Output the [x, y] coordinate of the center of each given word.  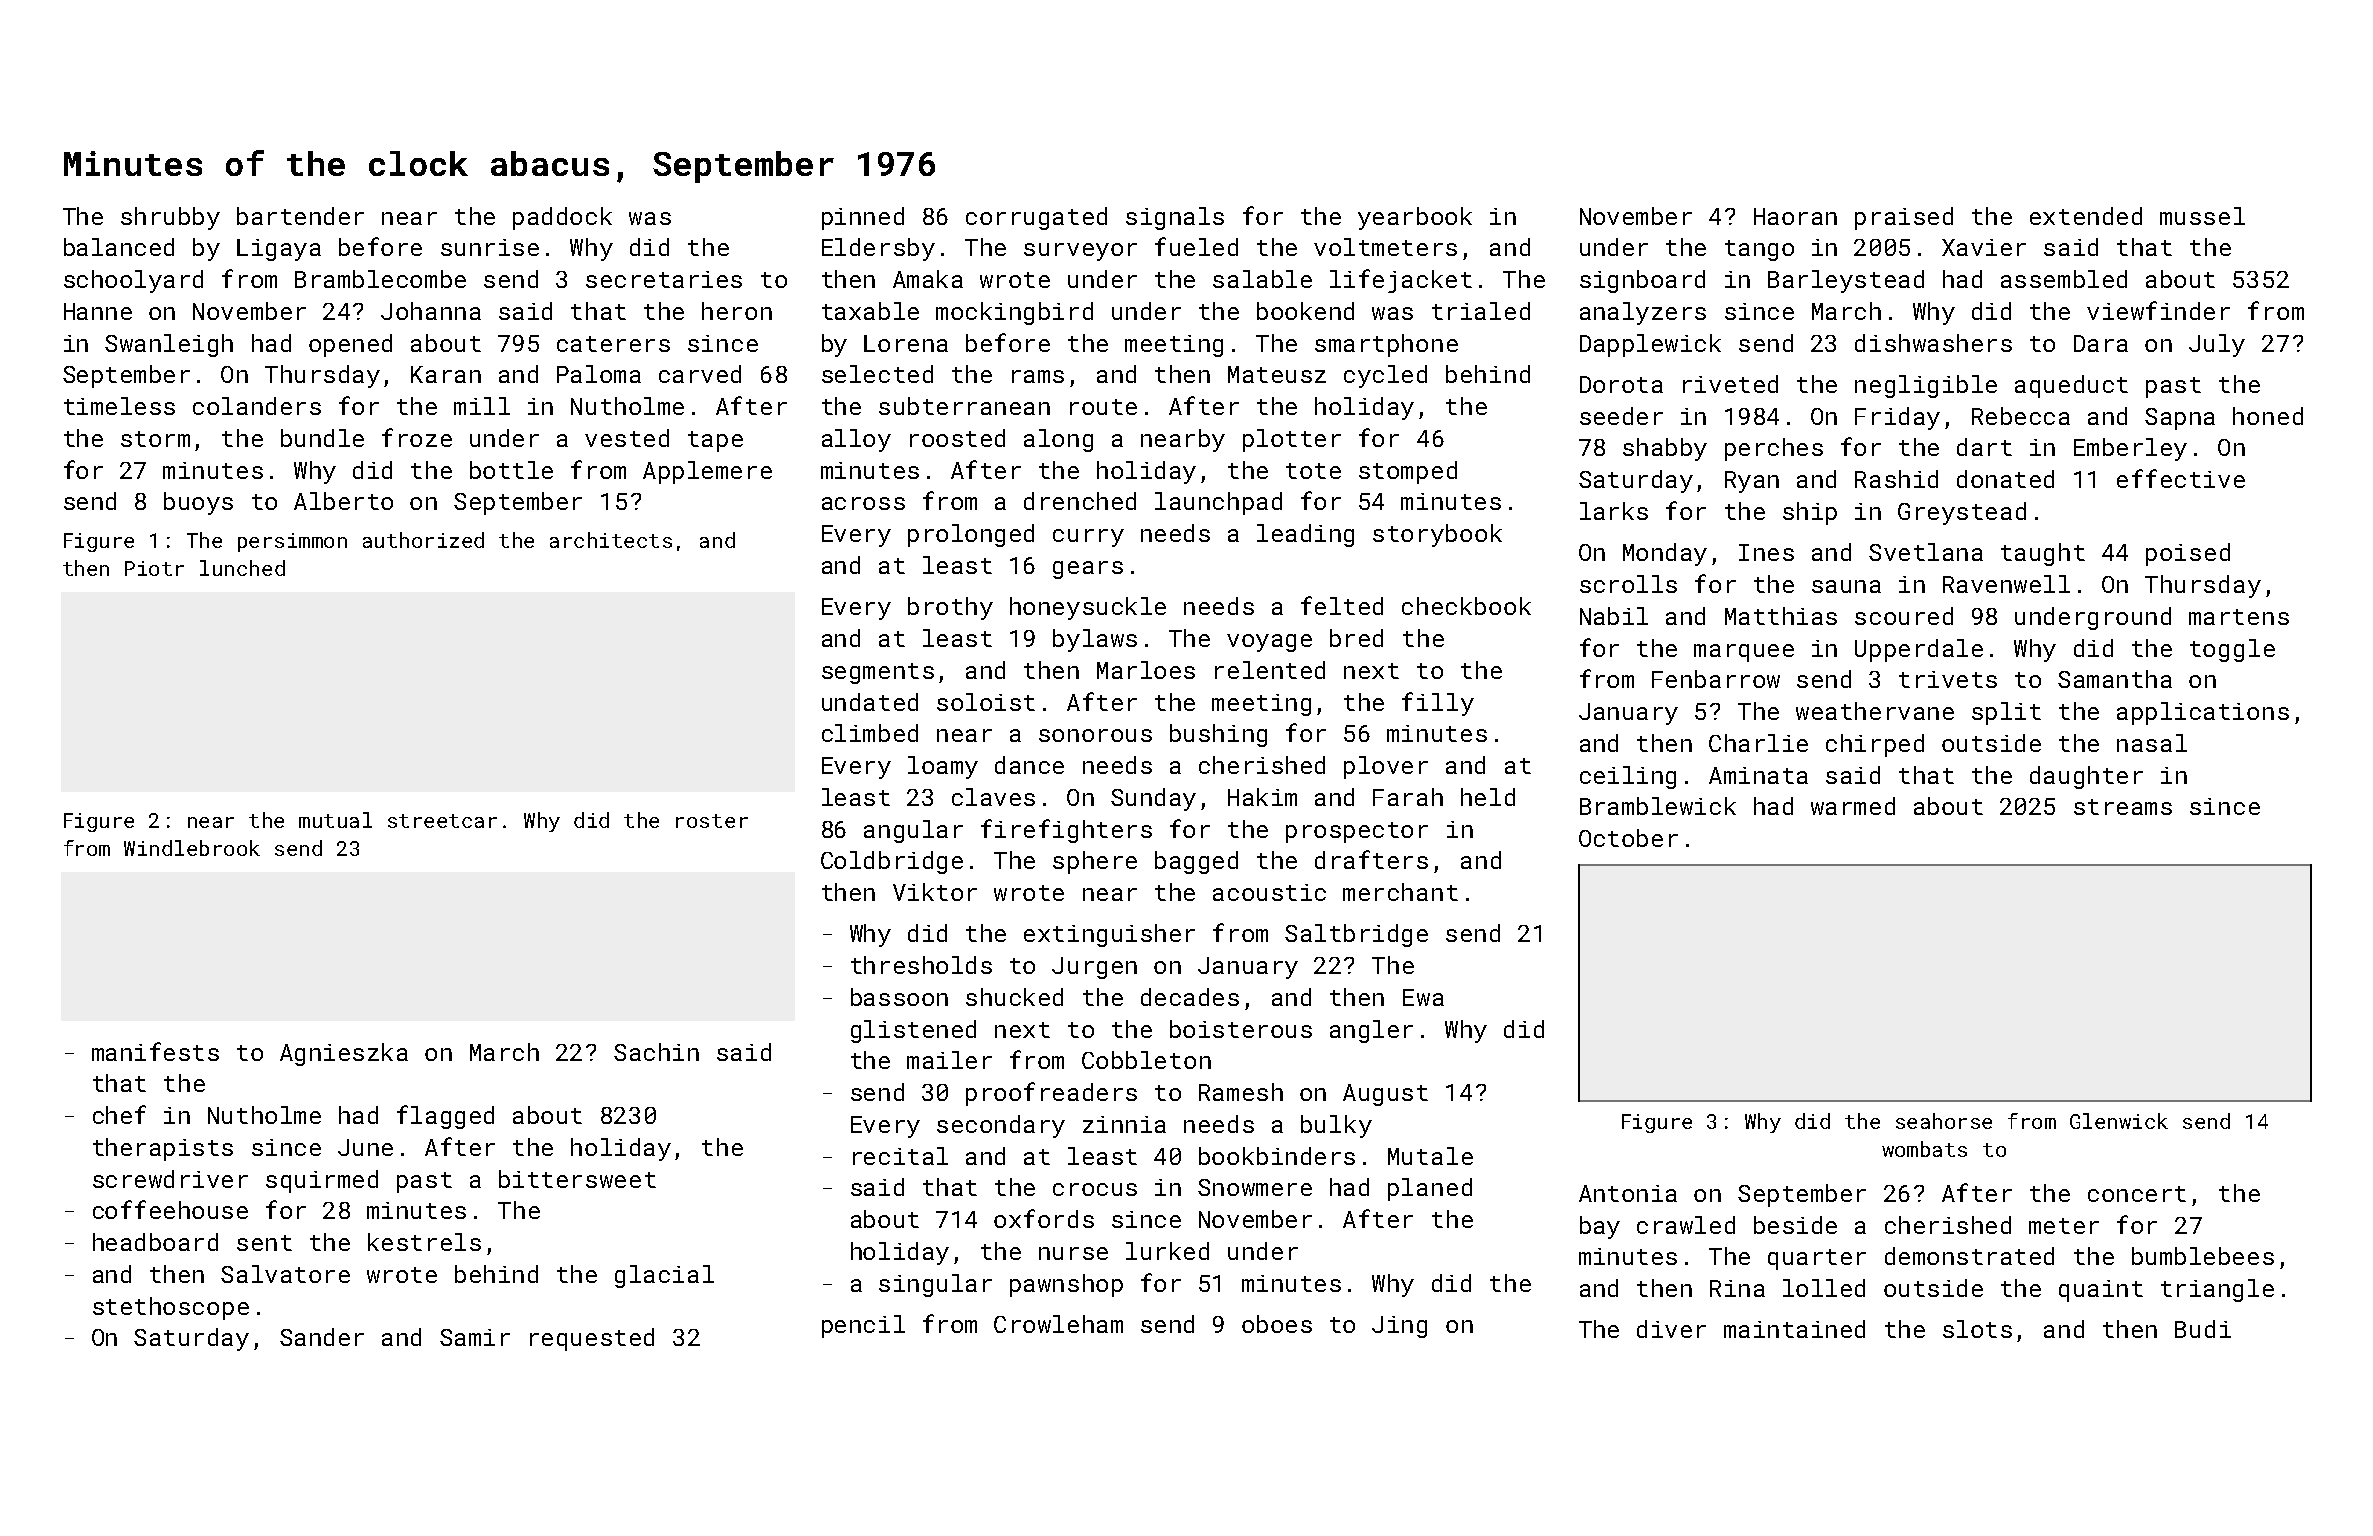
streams [2123, 807]
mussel [2202, 216]
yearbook [1415, 218]
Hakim [1262, 797]
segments [878, 673]
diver [1671, 1329]
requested [592, 1339]
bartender [300, 216]
